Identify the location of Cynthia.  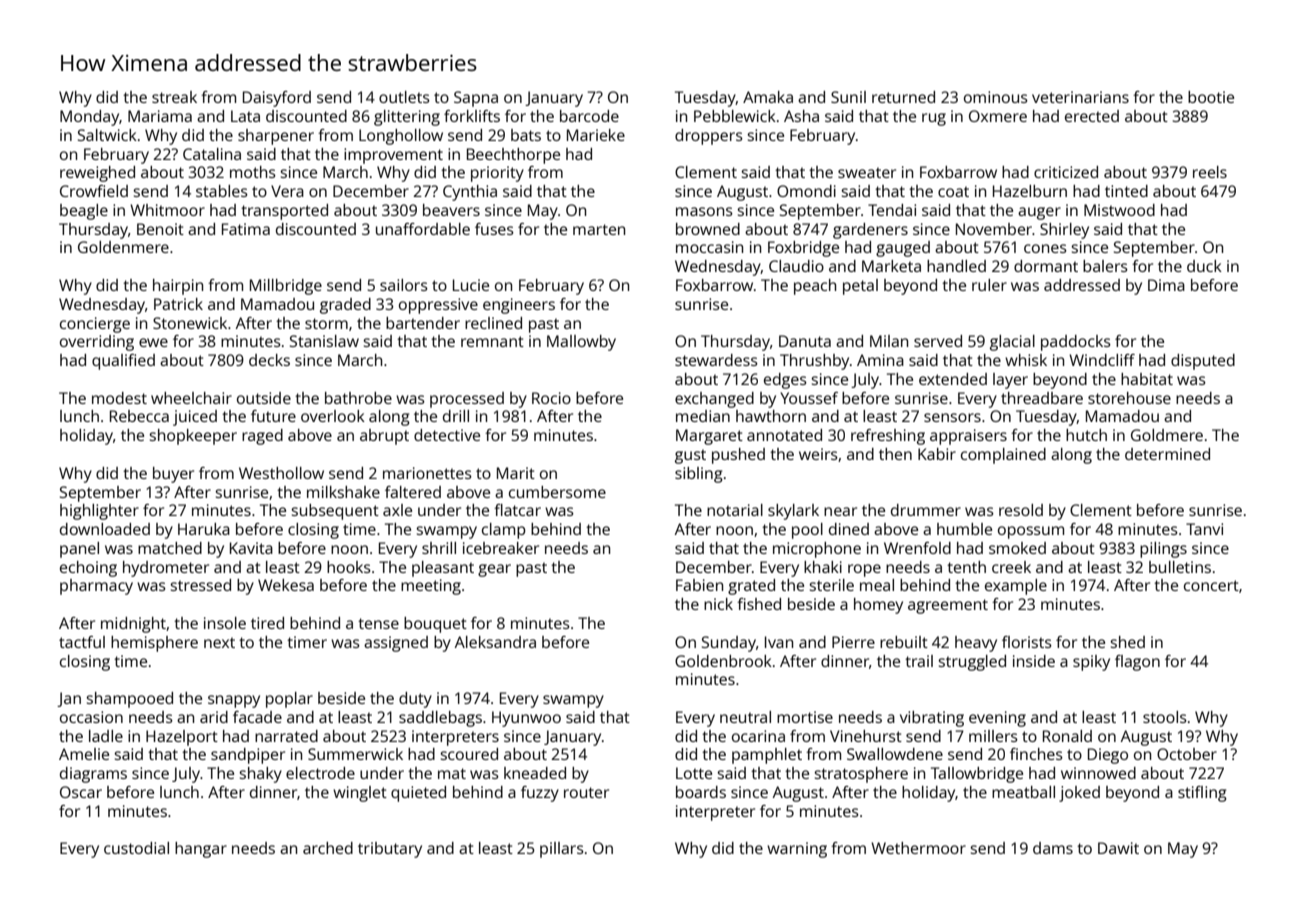
(470, 193).
